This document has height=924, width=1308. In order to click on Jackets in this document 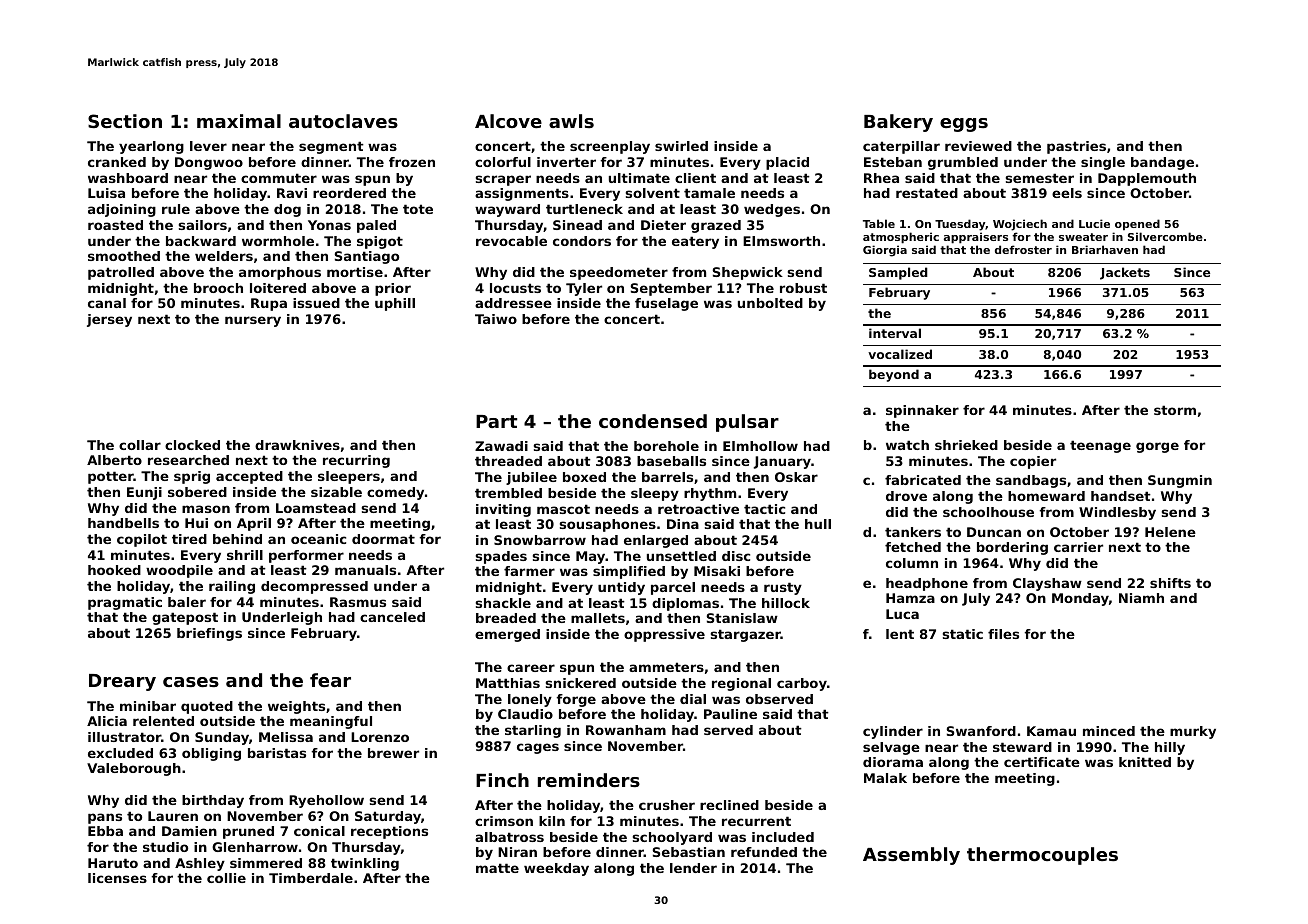, I will do `click(1125, 273)`.
